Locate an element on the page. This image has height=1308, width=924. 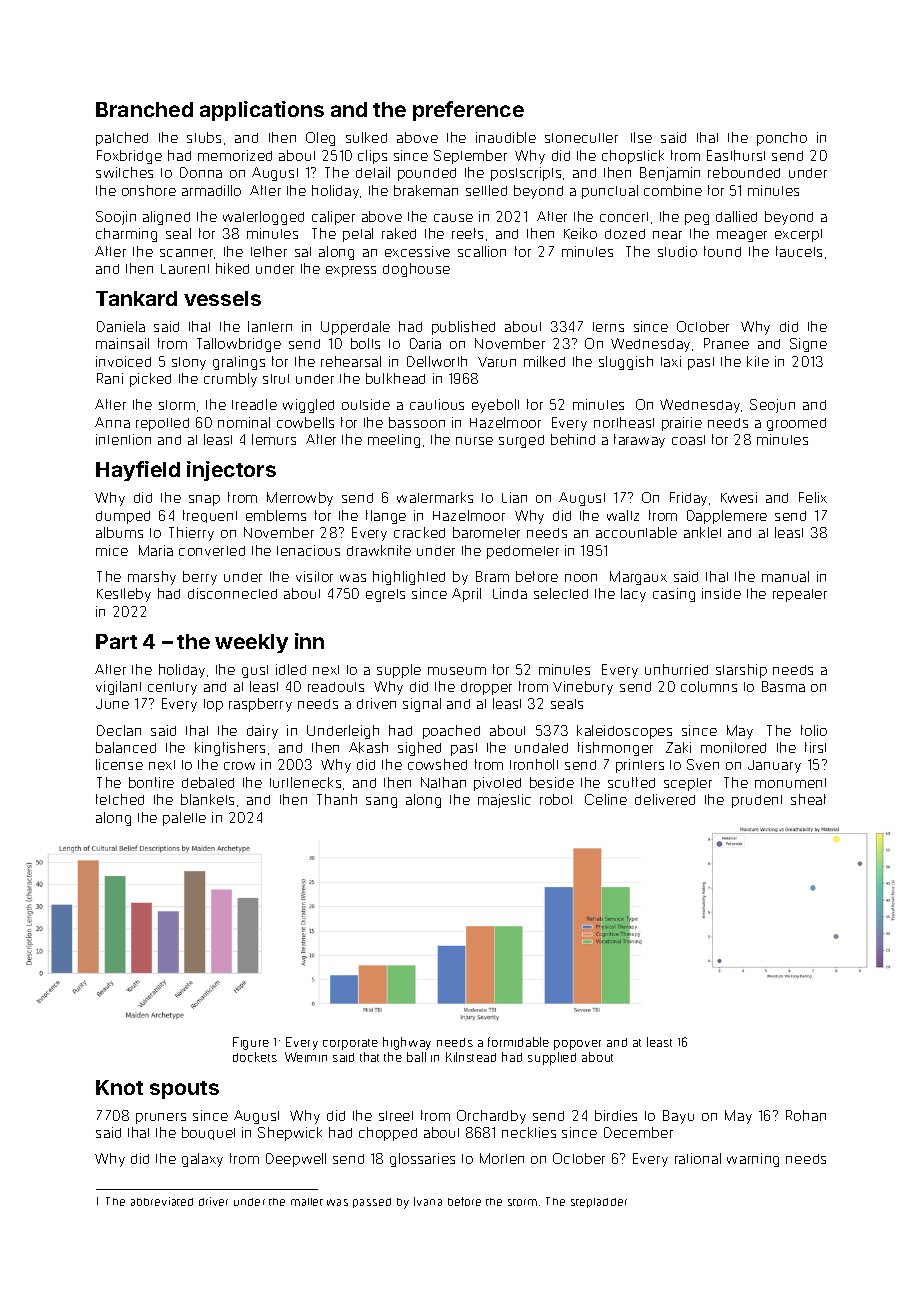
stepladder is located at coordinates (599, 1203).
